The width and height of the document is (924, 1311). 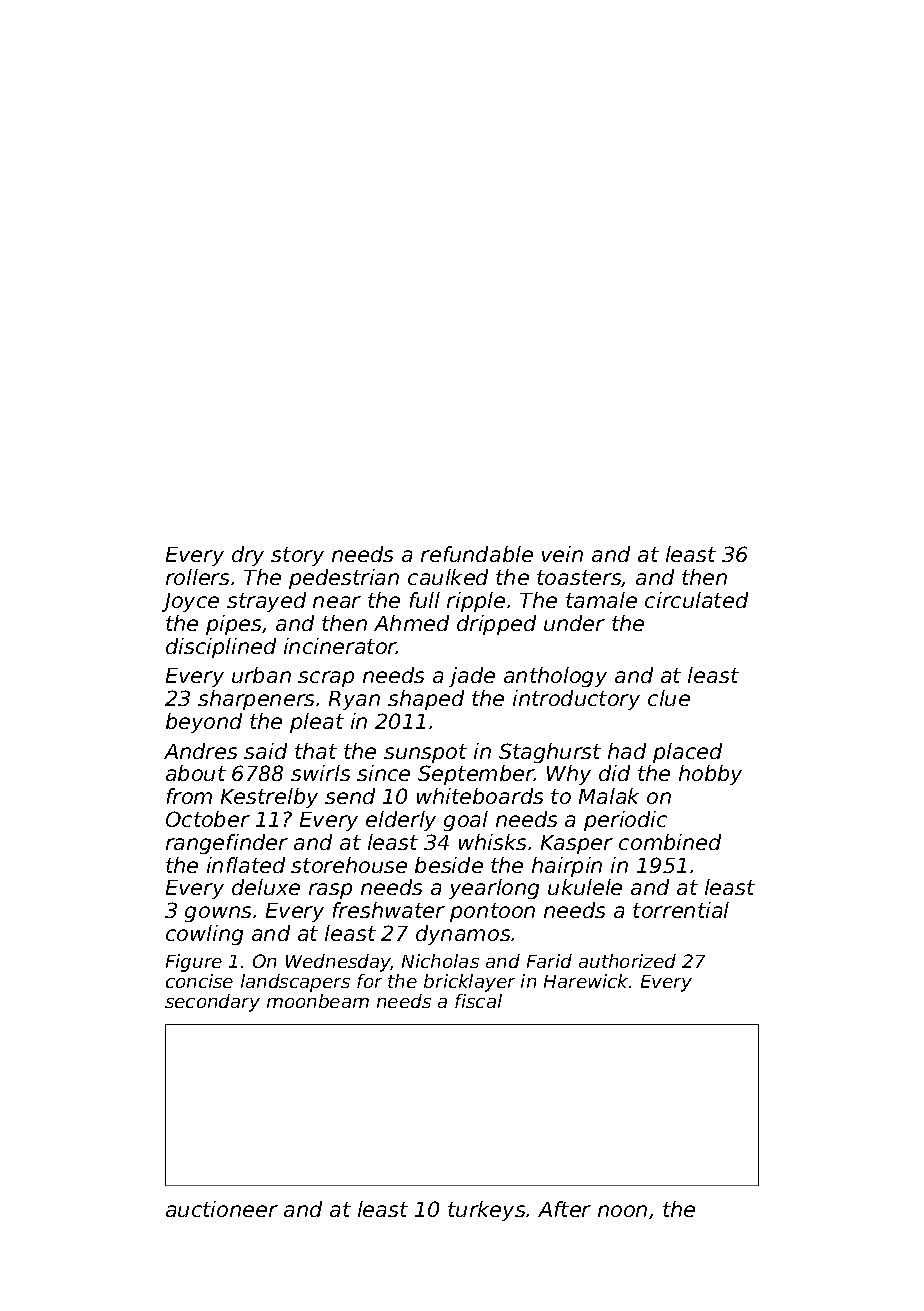 I want to click on jade, so click(x=472, y=677).
